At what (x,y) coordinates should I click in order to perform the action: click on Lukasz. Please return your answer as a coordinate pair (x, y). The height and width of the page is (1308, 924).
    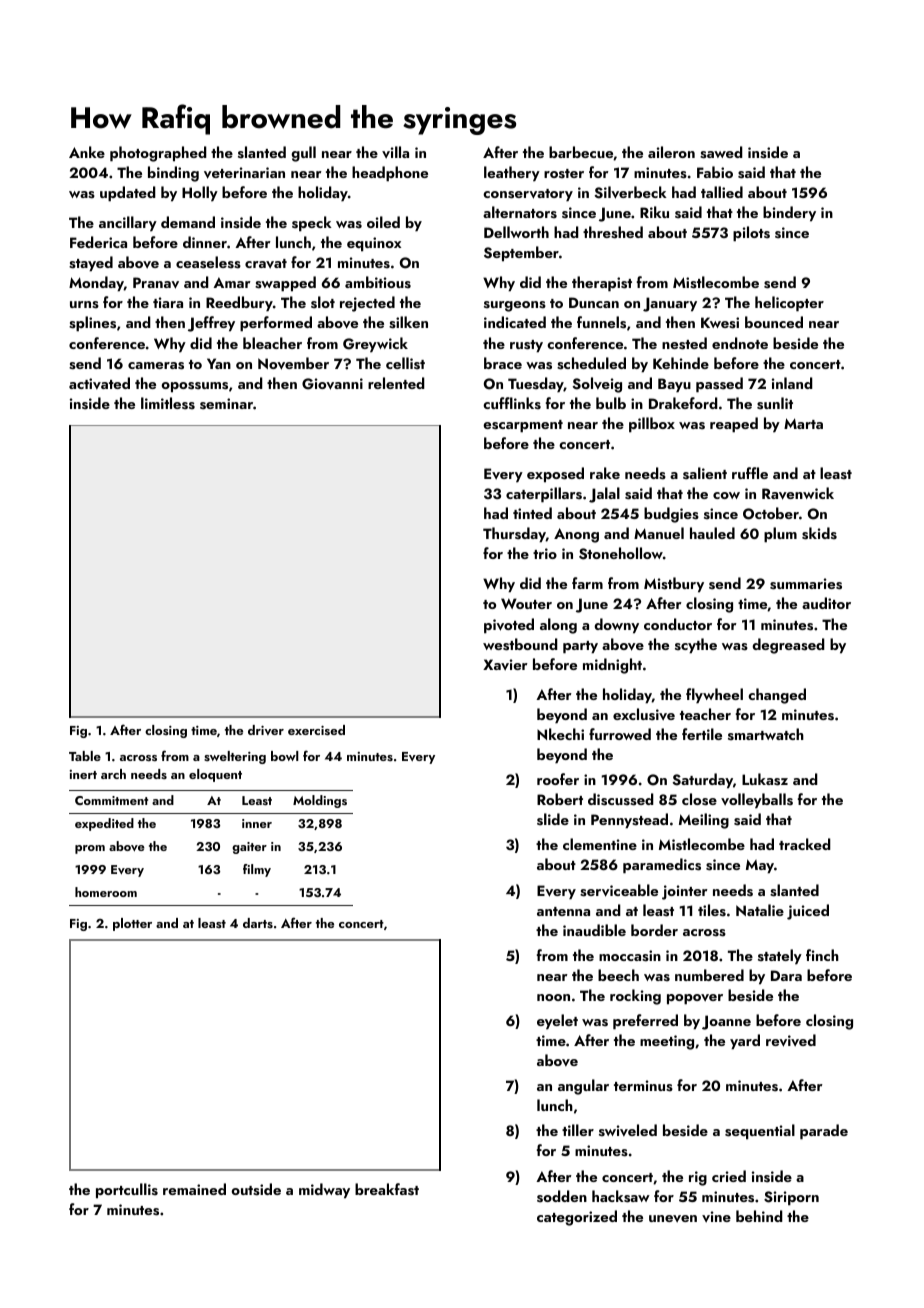
    Looking at the image, I should click on (765, 779).
